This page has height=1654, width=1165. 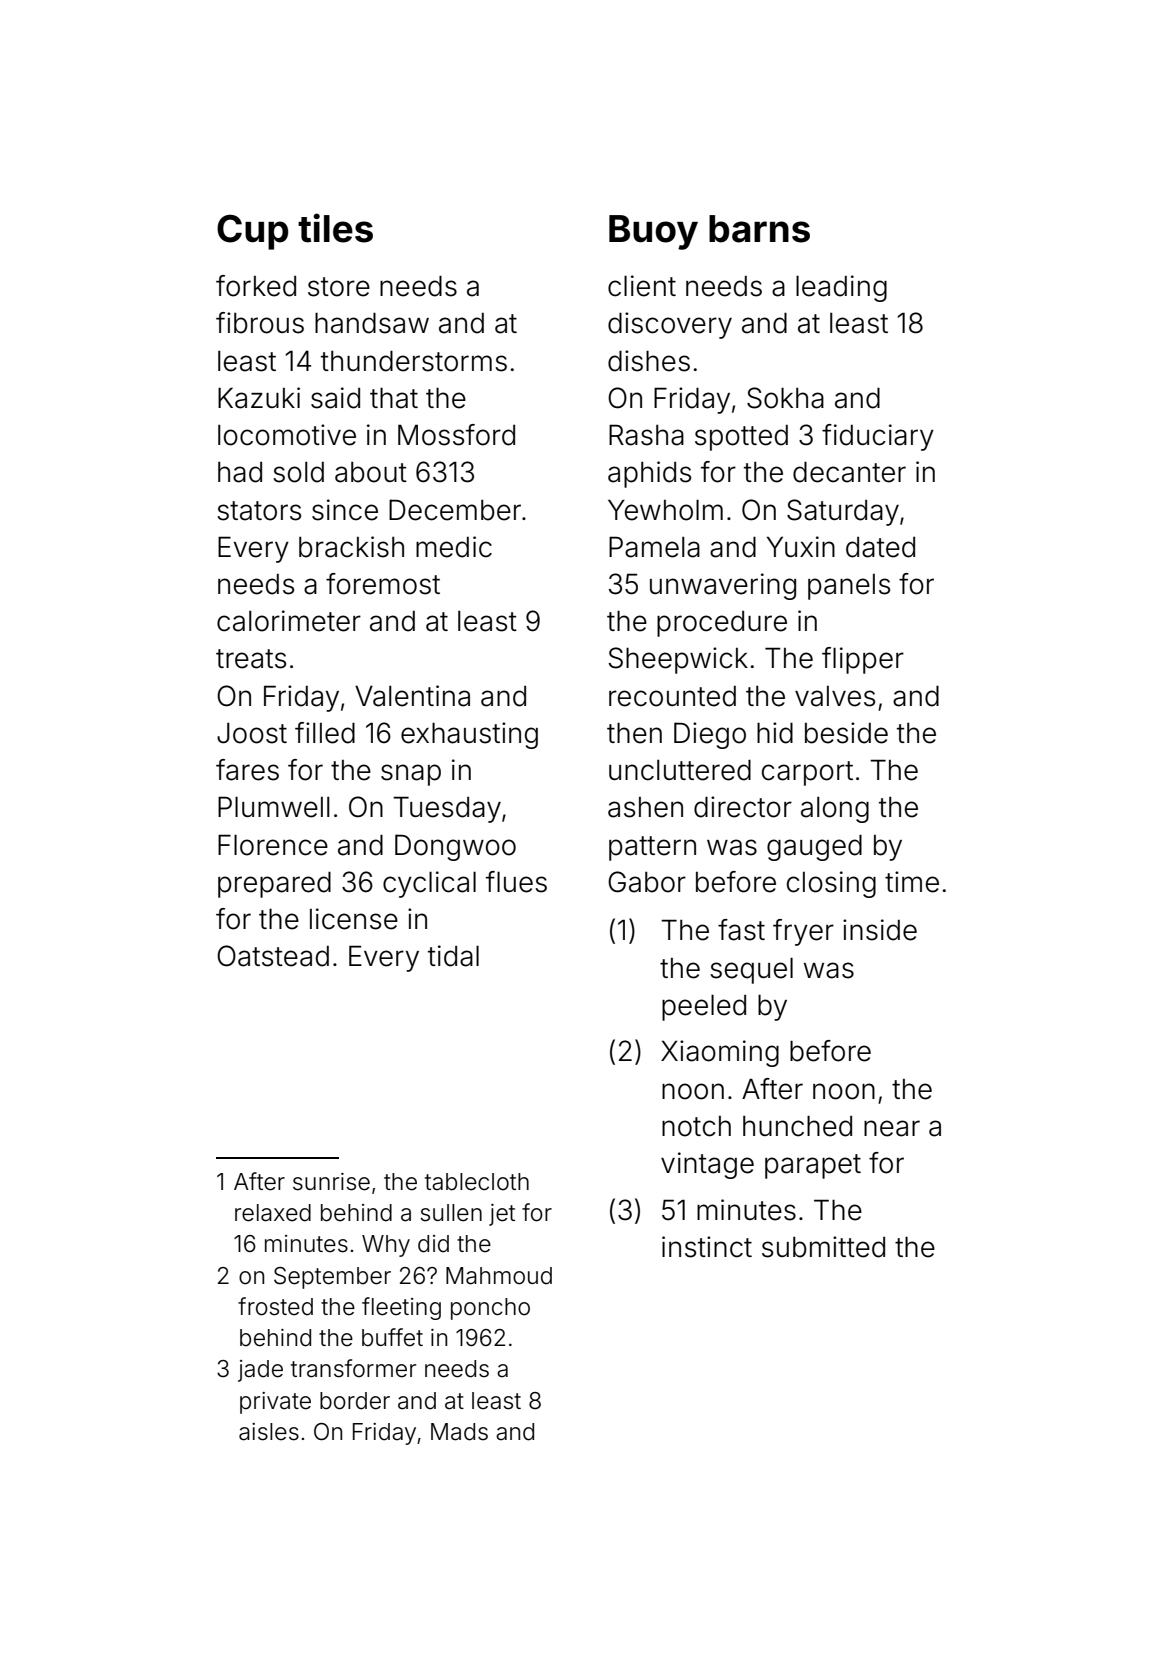 I want to click on flipper, so click(x=863, y=660).
